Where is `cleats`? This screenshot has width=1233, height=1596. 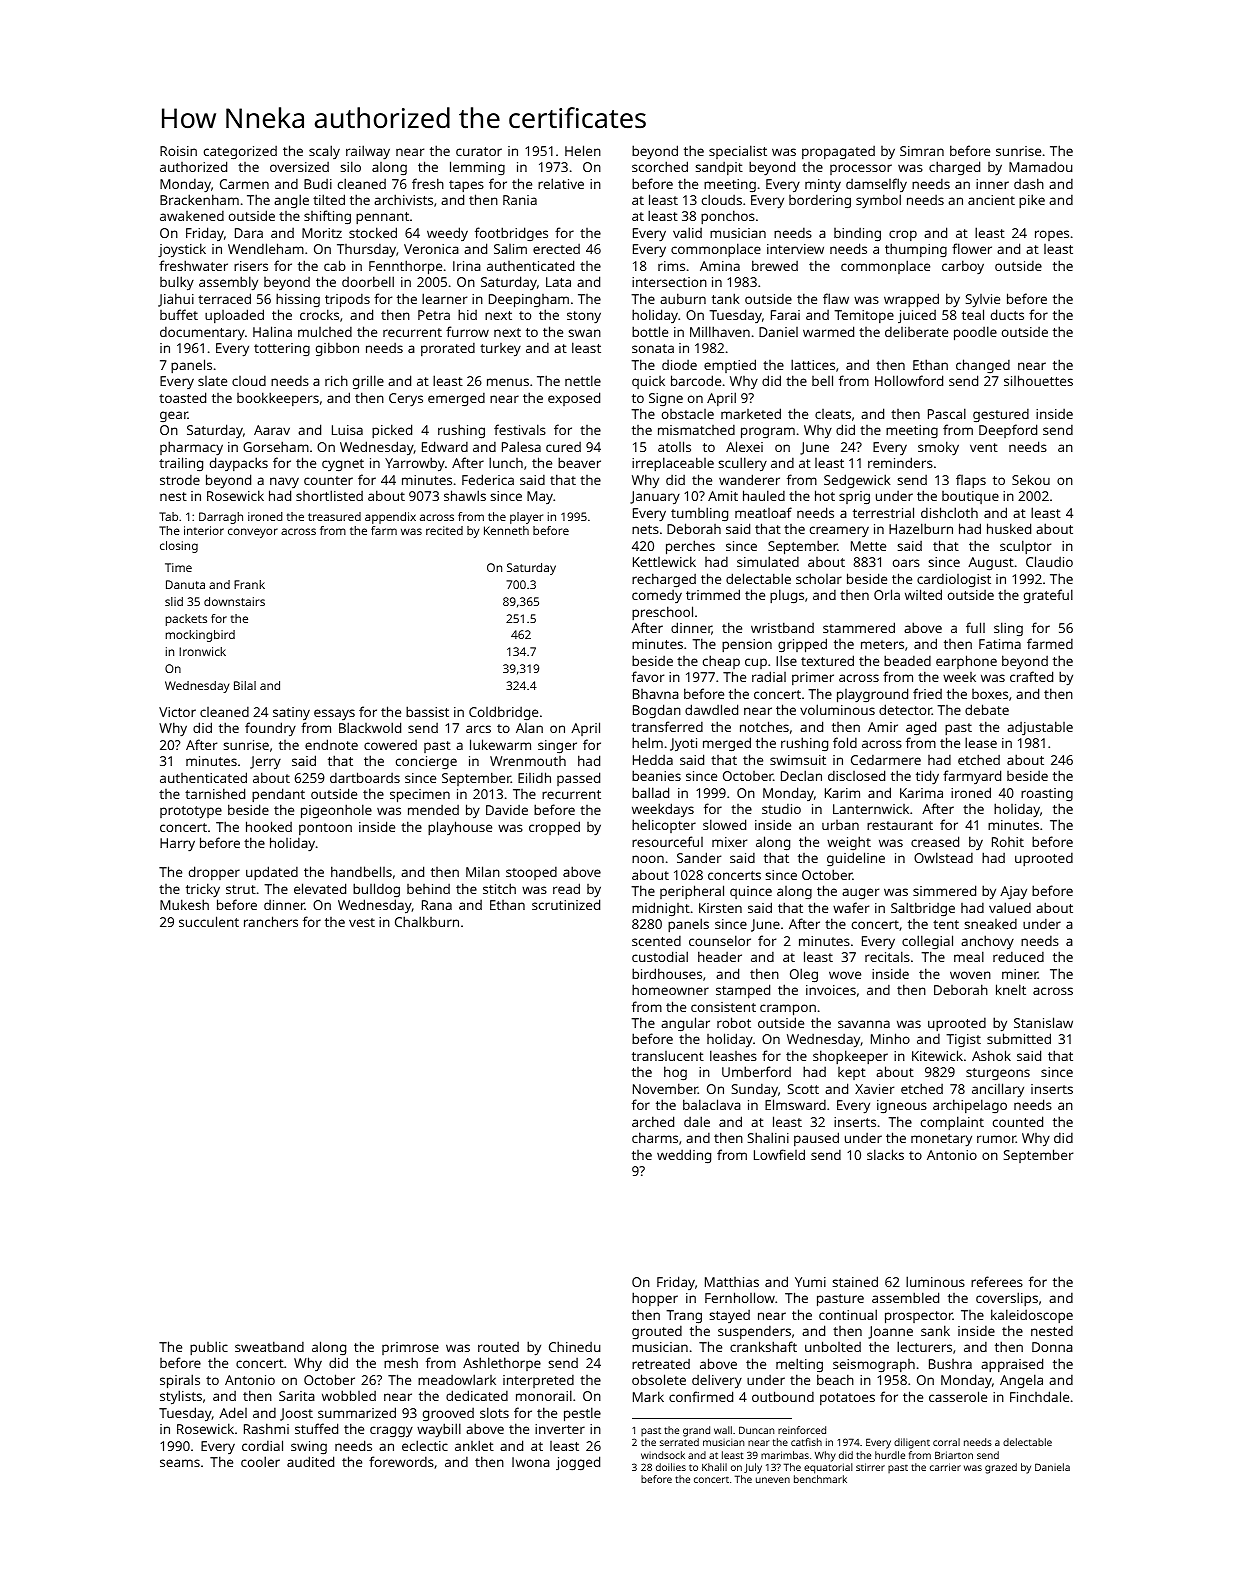 cleats is located at coordinates (833, 414).
